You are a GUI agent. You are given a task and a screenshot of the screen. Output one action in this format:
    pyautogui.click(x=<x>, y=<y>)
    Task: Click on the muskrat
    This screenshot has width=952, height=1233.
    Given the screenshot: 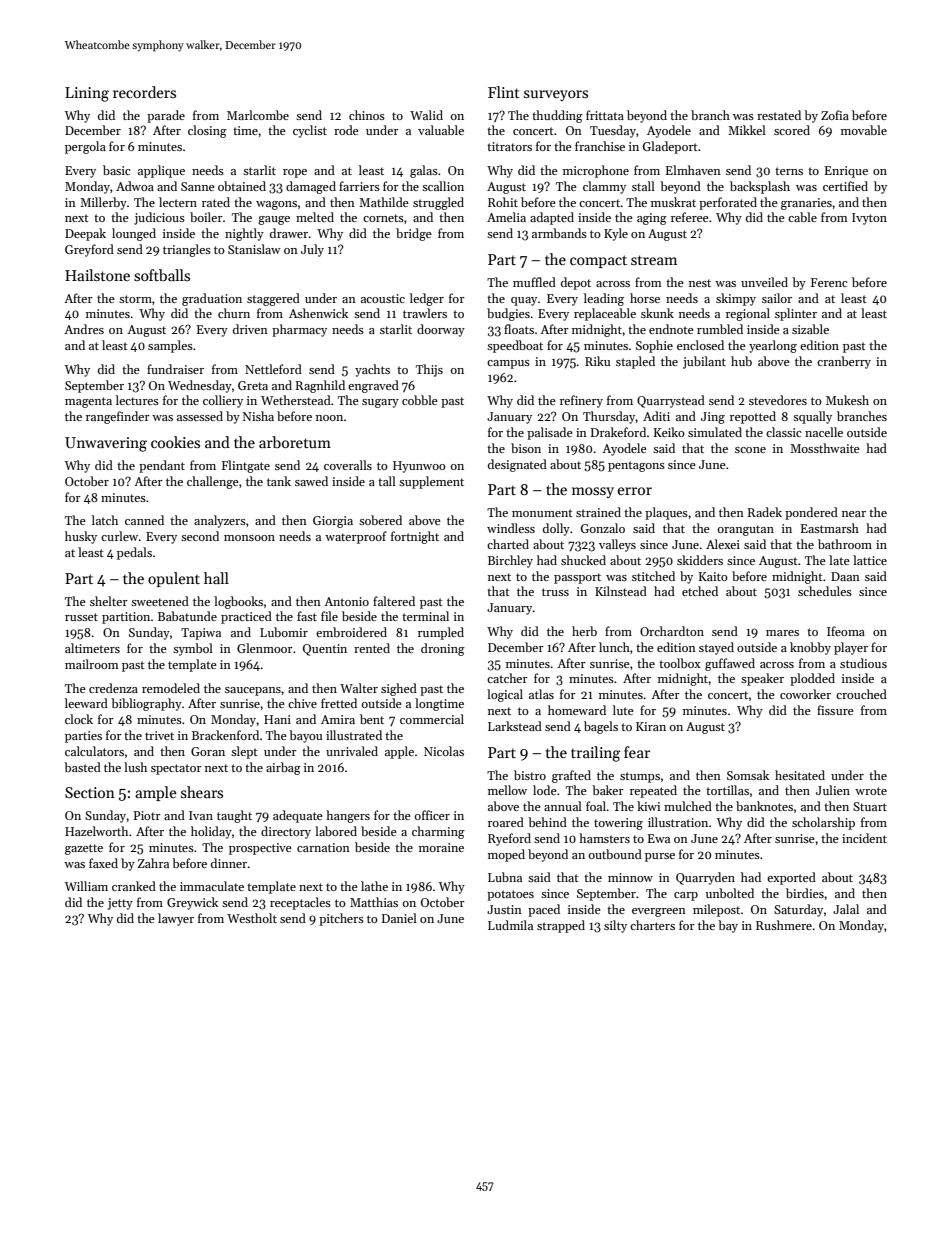 What is the action you would take?
    pyautogui.click(x=673, y=202)
